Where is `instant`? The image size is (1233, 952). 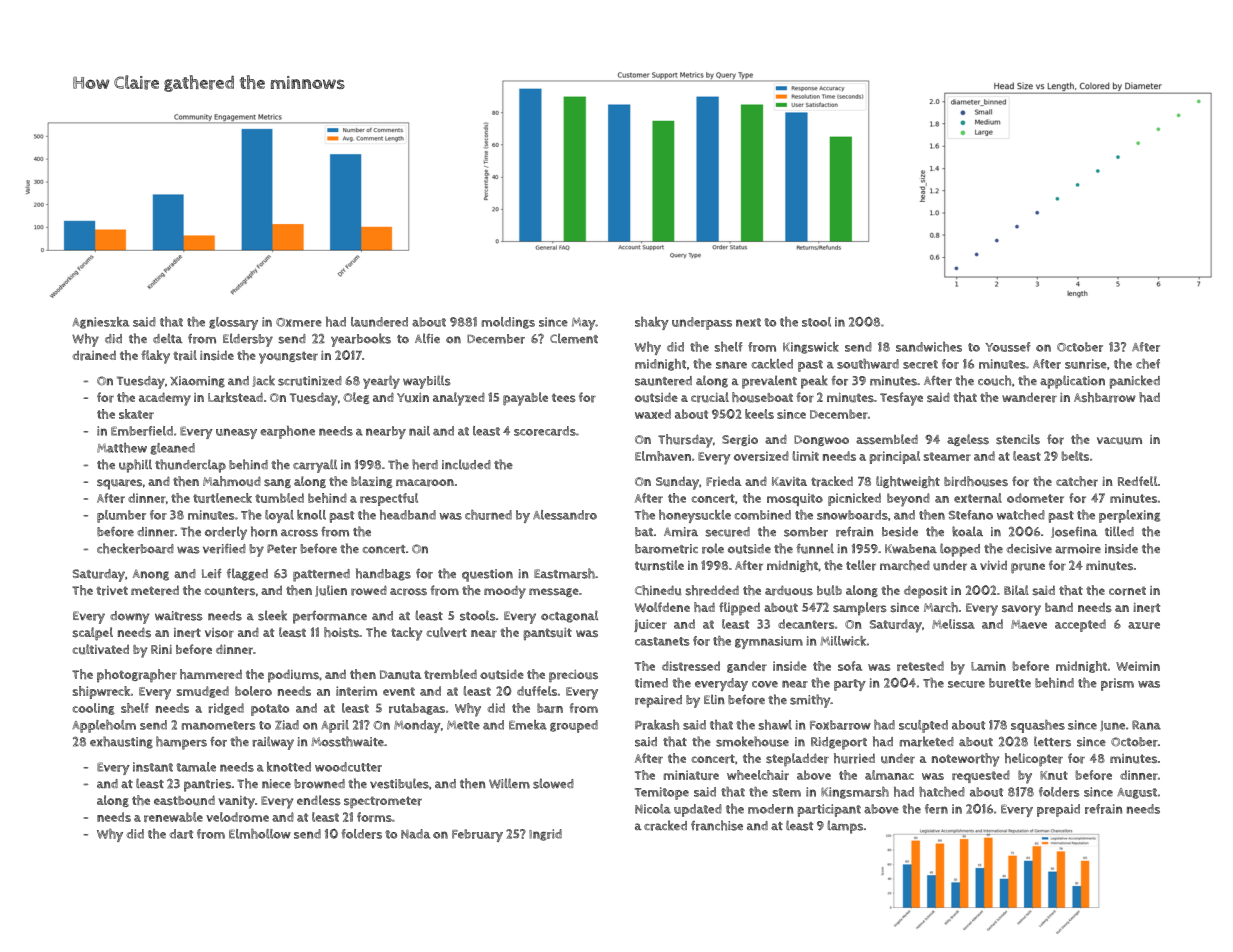
instant is located at coordinates (153, 767).
